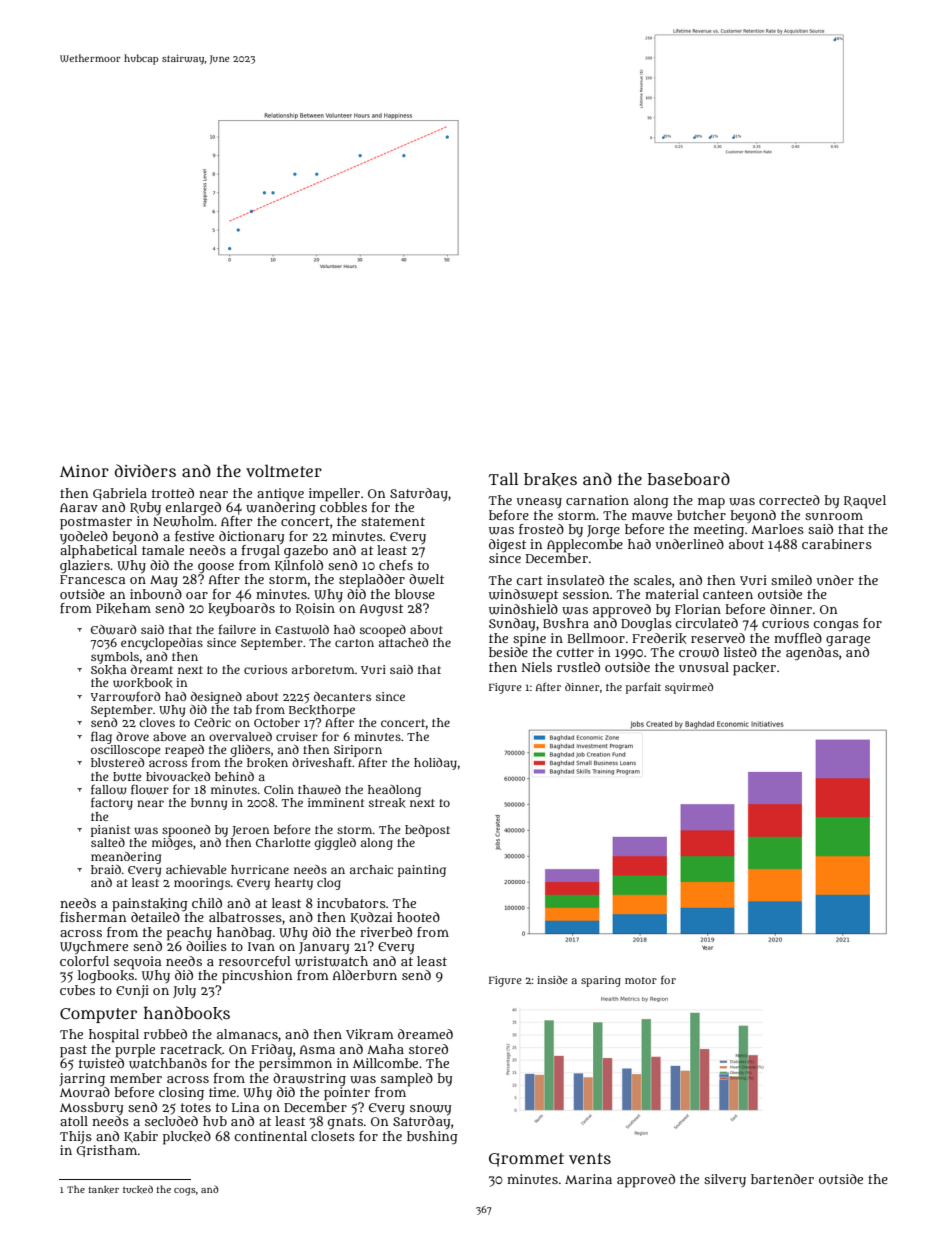 Image resolution: width=952 pixels, height=1233 pixels. What do you see at coordinates (138, 1189) in the image?
I see `tucked` at bounding box center [138, 1189].
